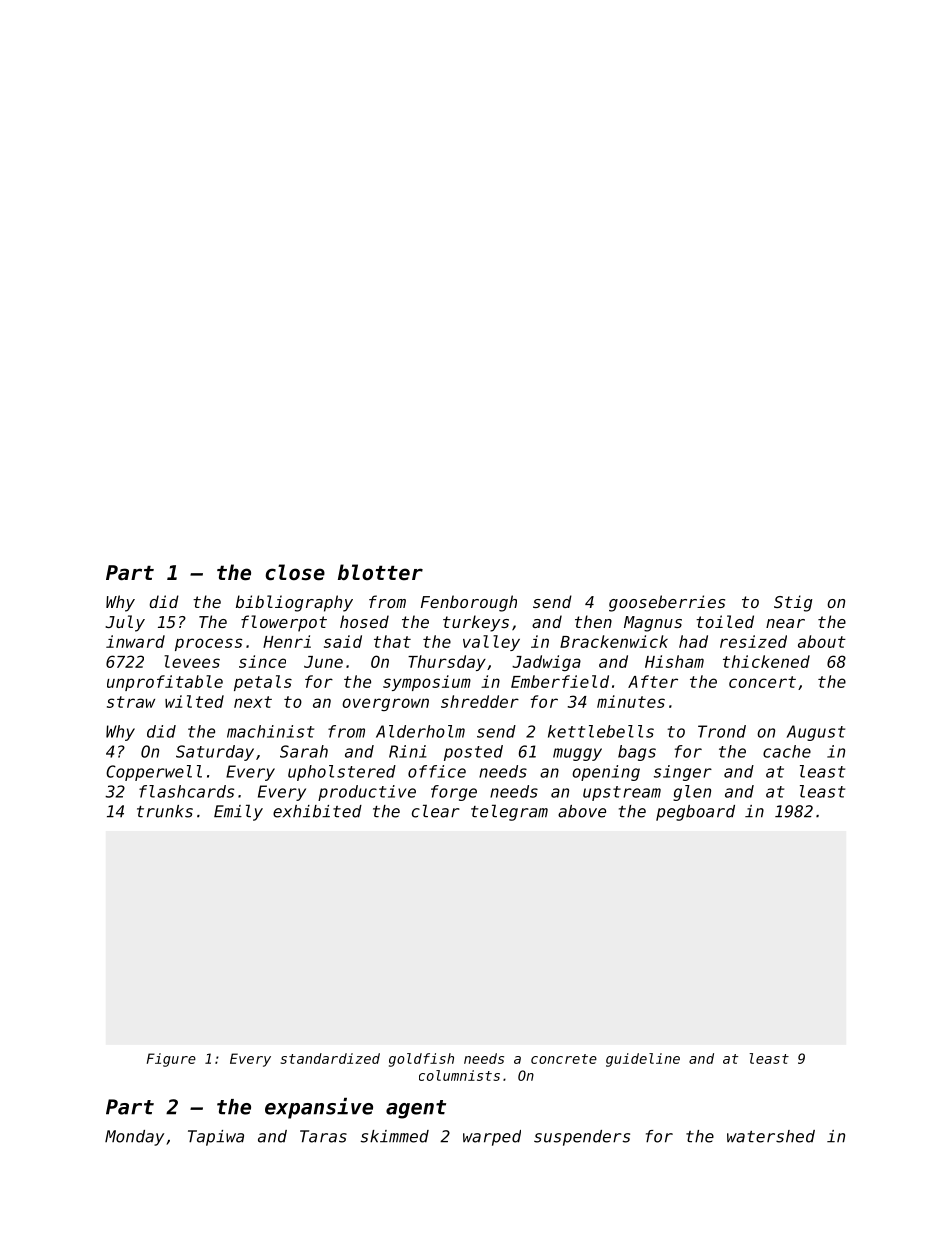 This image has height=1233, width=952. Describe the element at coordinates (476, 623) in the image. I see `turkeys` at that location.
